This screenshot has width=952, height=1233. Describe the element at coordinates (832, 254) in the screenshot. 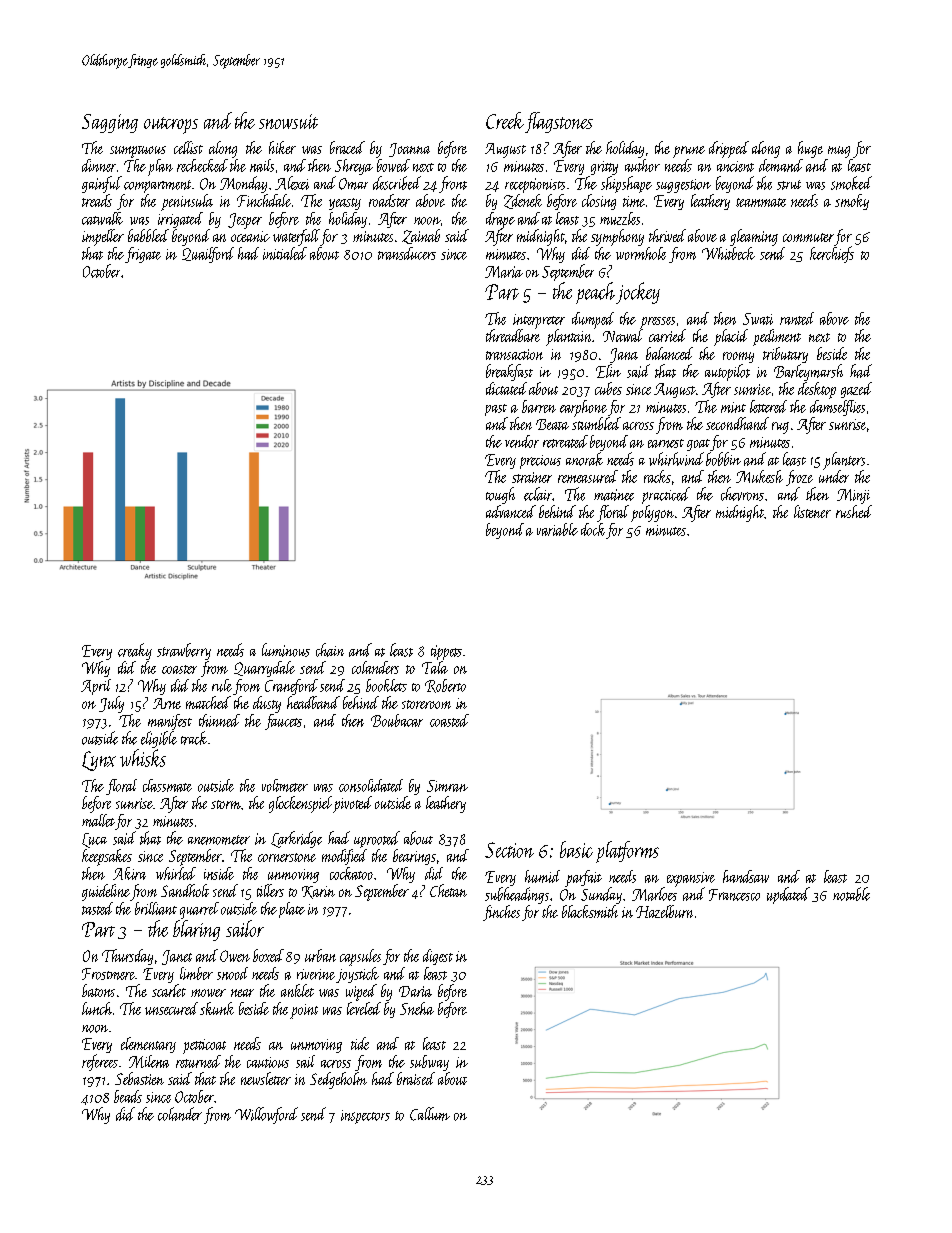

I see `kerchiefs` at that location.
